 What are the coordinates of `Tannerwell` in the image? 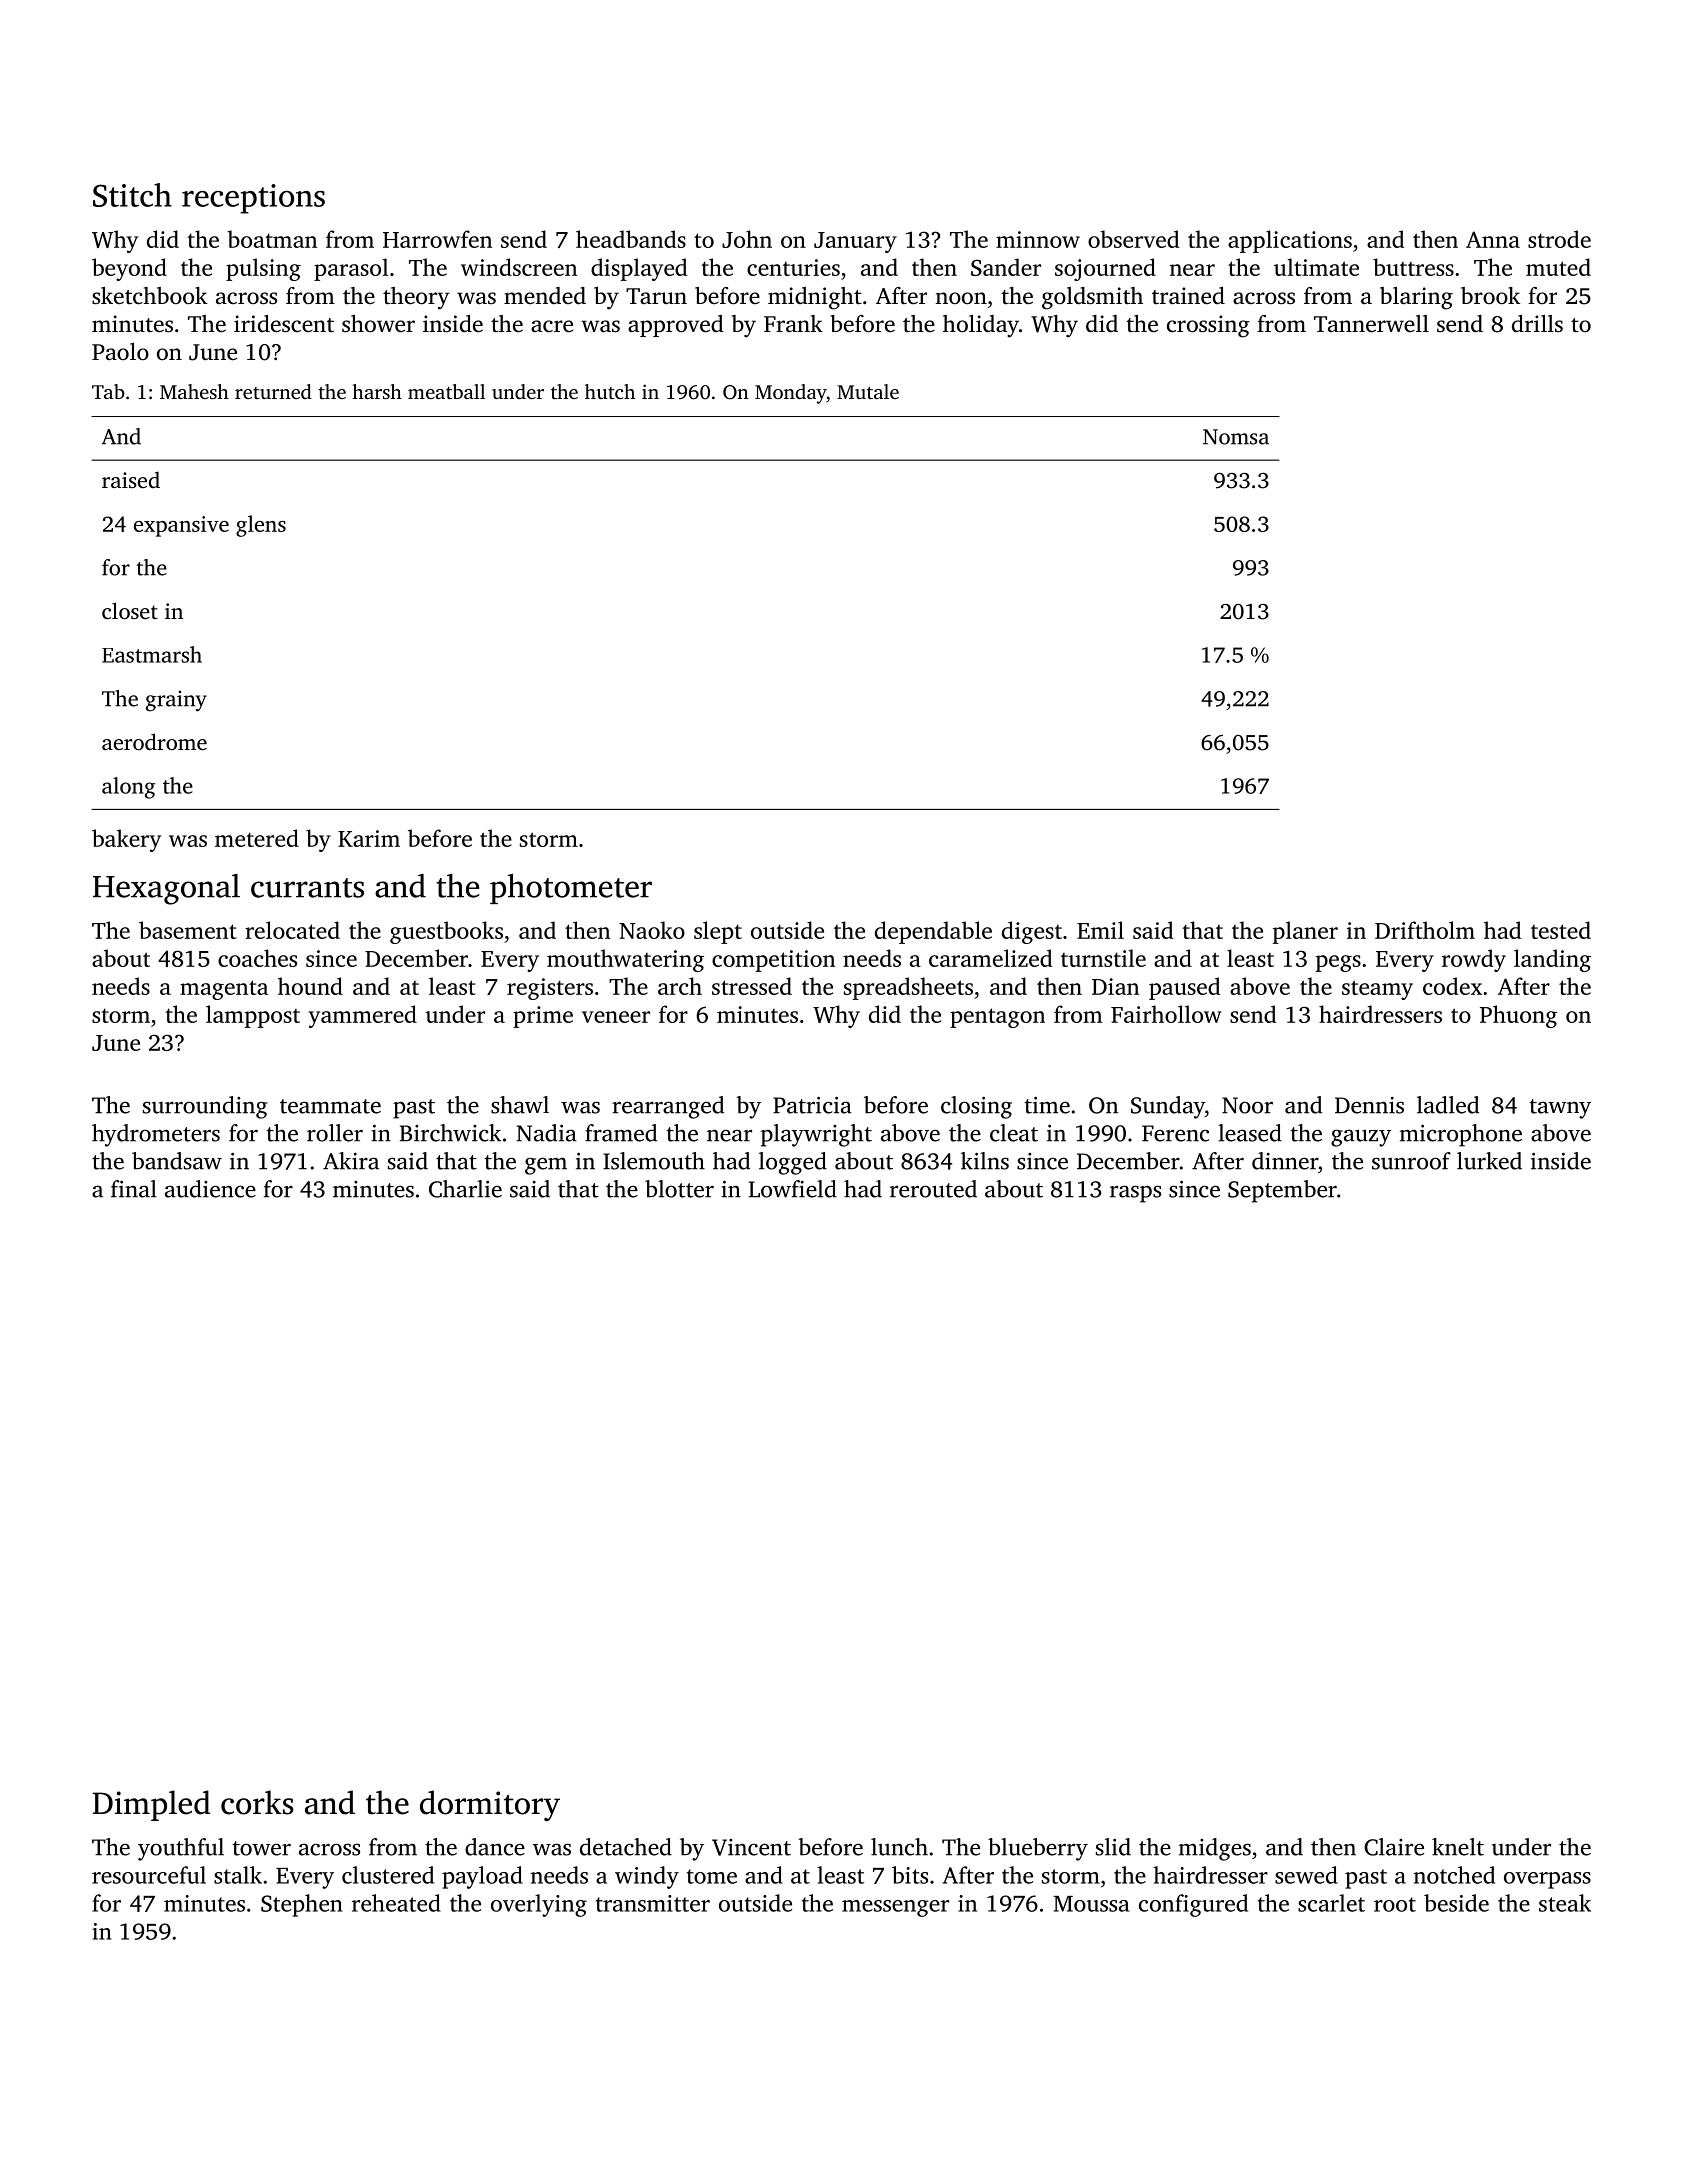 It's located at (1371, 324).
